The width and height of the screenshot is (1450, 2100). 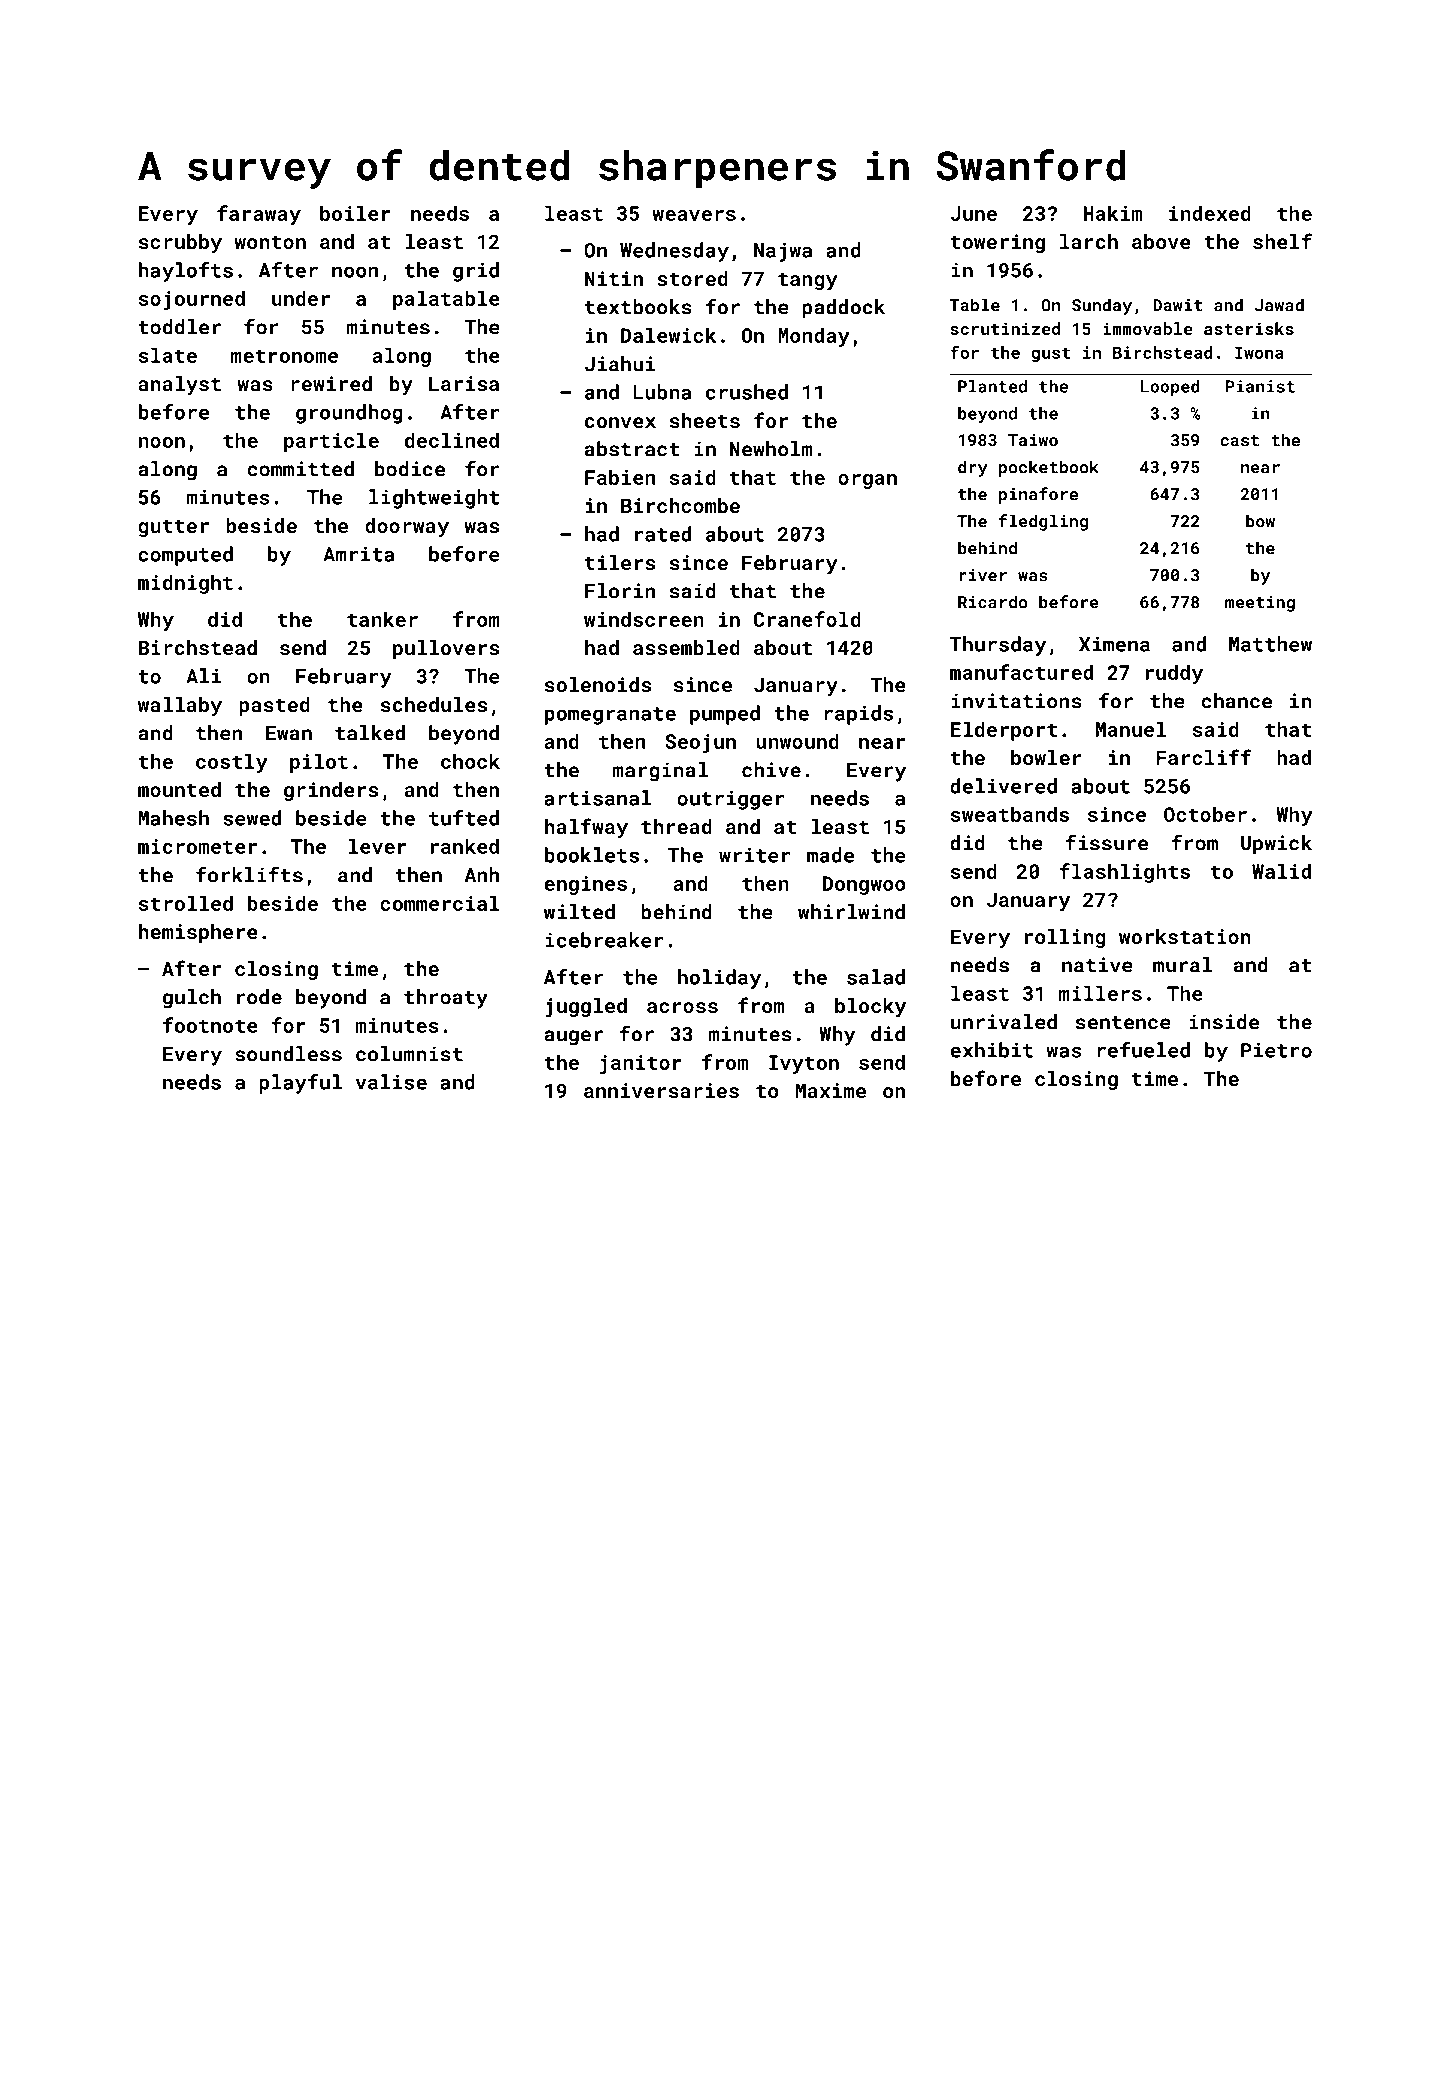 What do you see at coordinates (694, 215) in the screenshot?
I see `weavers` at bounding box center [694, 215].
